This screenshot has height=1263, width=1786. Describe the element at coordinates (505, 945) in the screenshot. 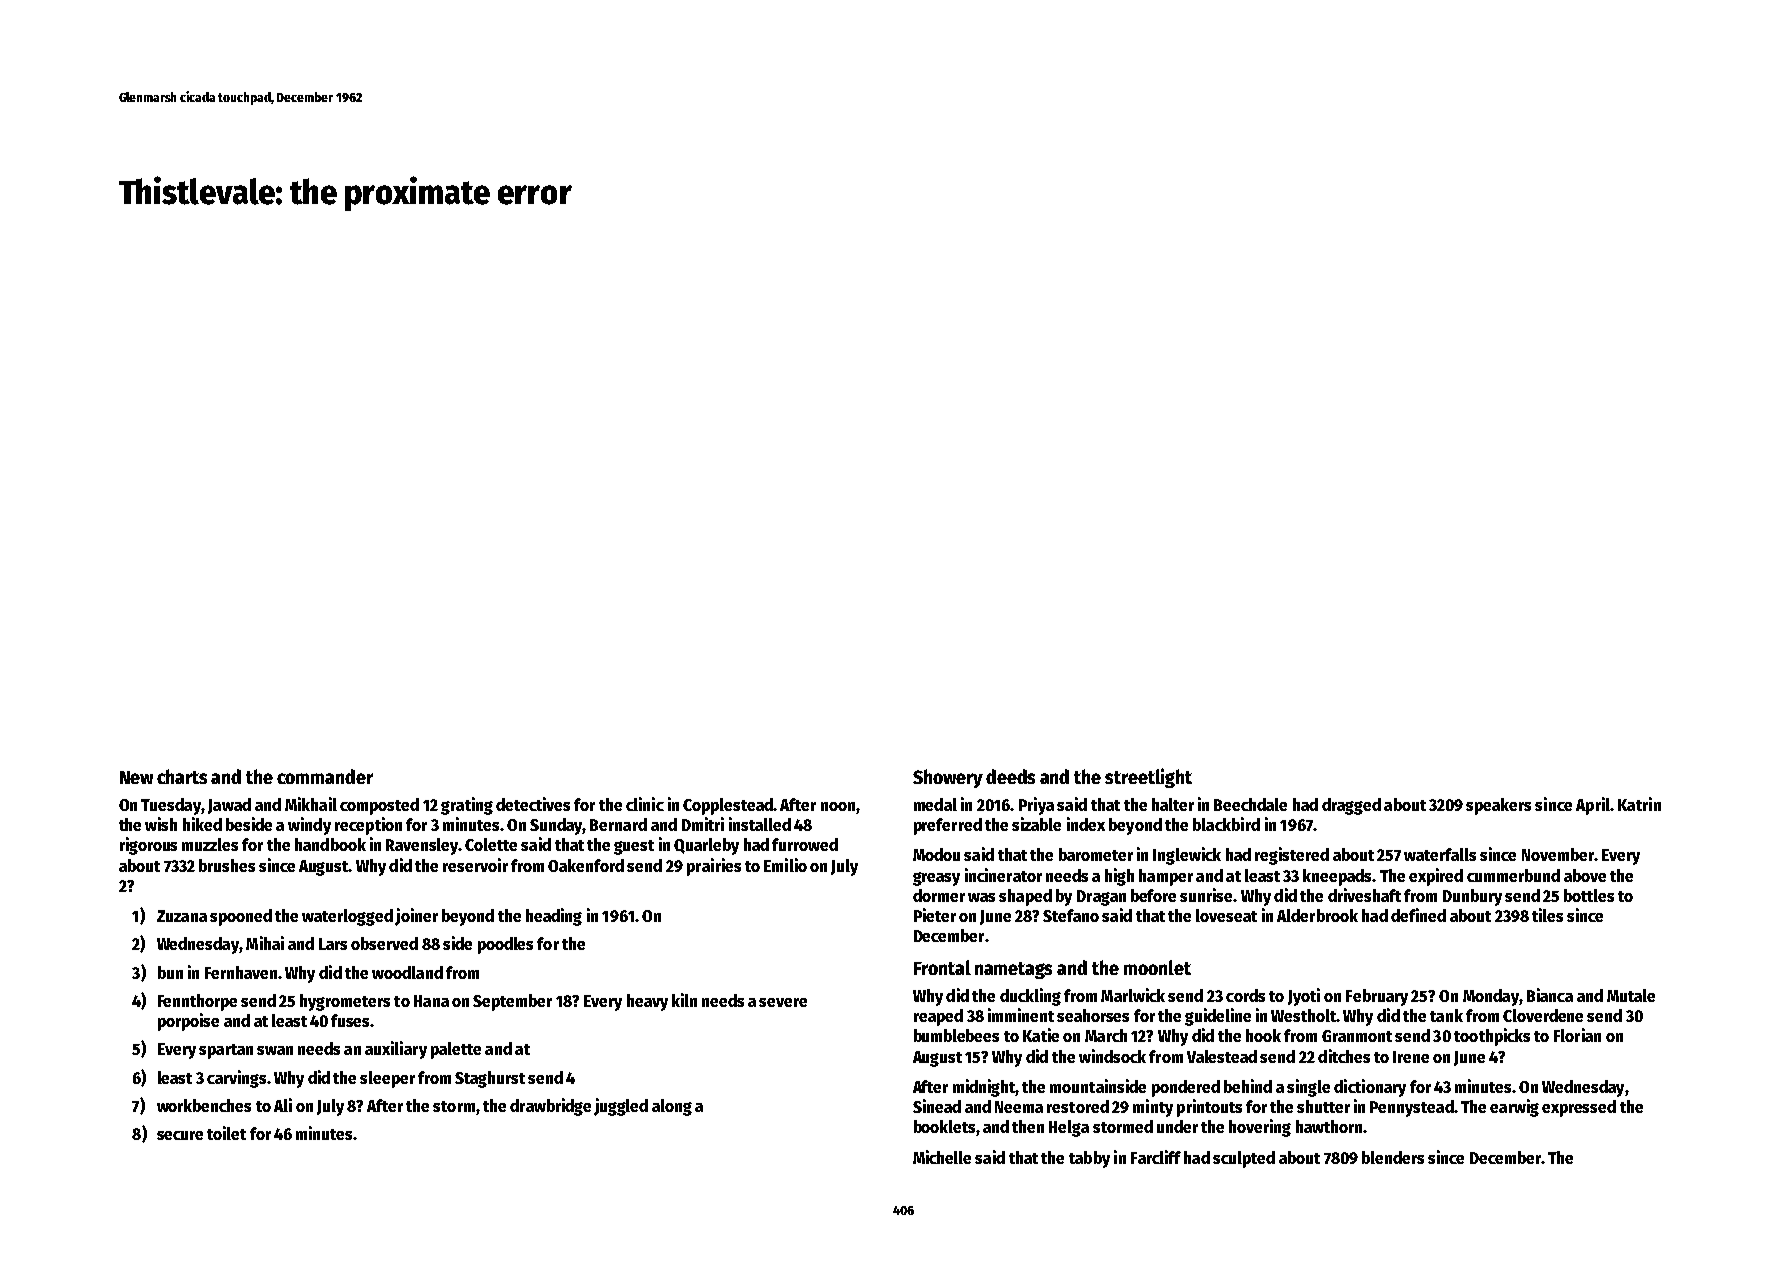

I see `poodles` at that location.
